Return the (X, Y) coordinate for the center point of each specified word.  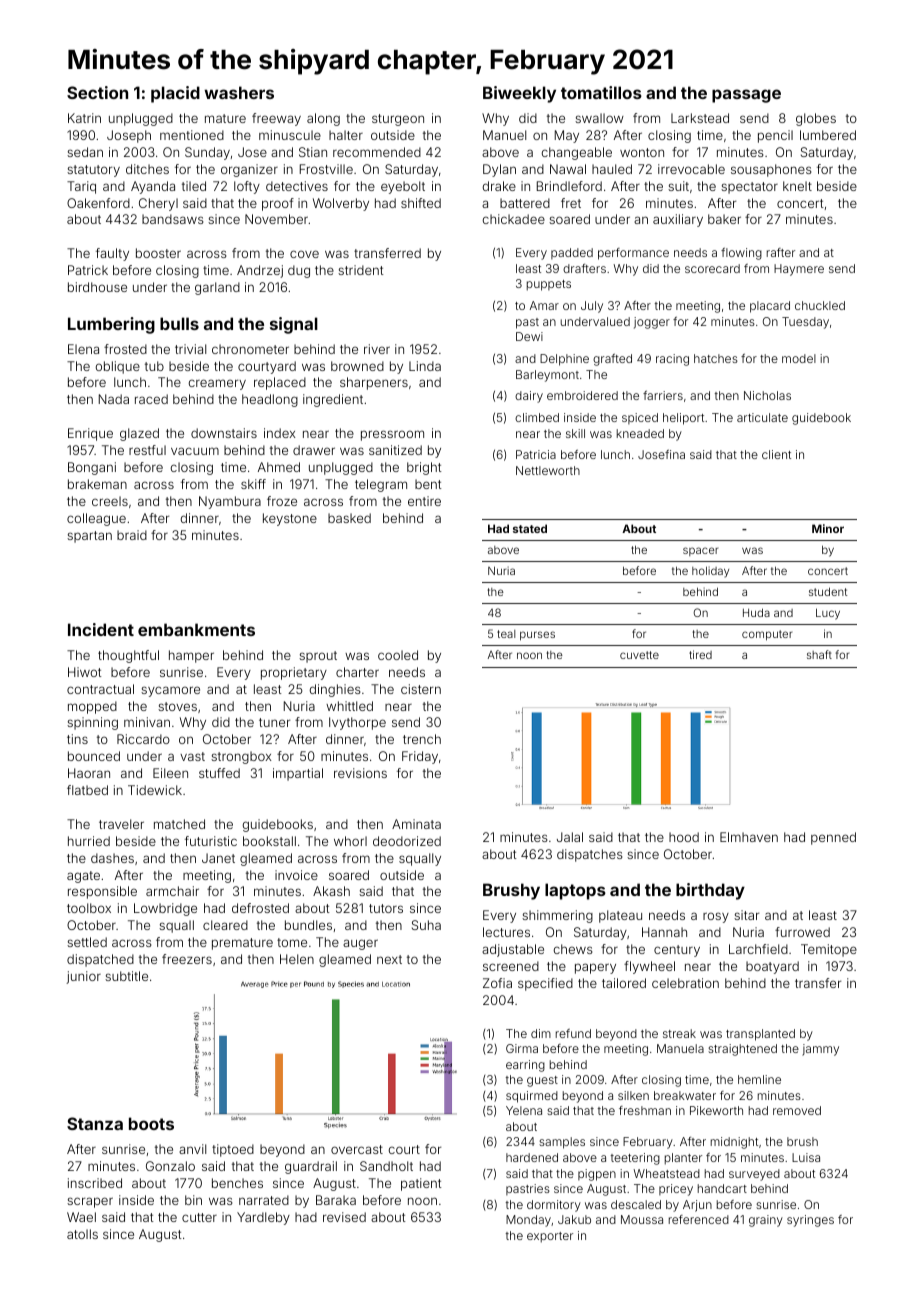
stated (530, 528)
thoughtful (128, 656)
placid (175, 94)
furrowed (802, 932)
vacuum (195, 451)
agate (83, 877)
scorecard (712, 268)
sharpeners (374, 383)
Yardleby (263, 1218)
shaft (819, 654)
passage (746, 96)
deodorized (407, 841)
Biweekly (519, 94)
